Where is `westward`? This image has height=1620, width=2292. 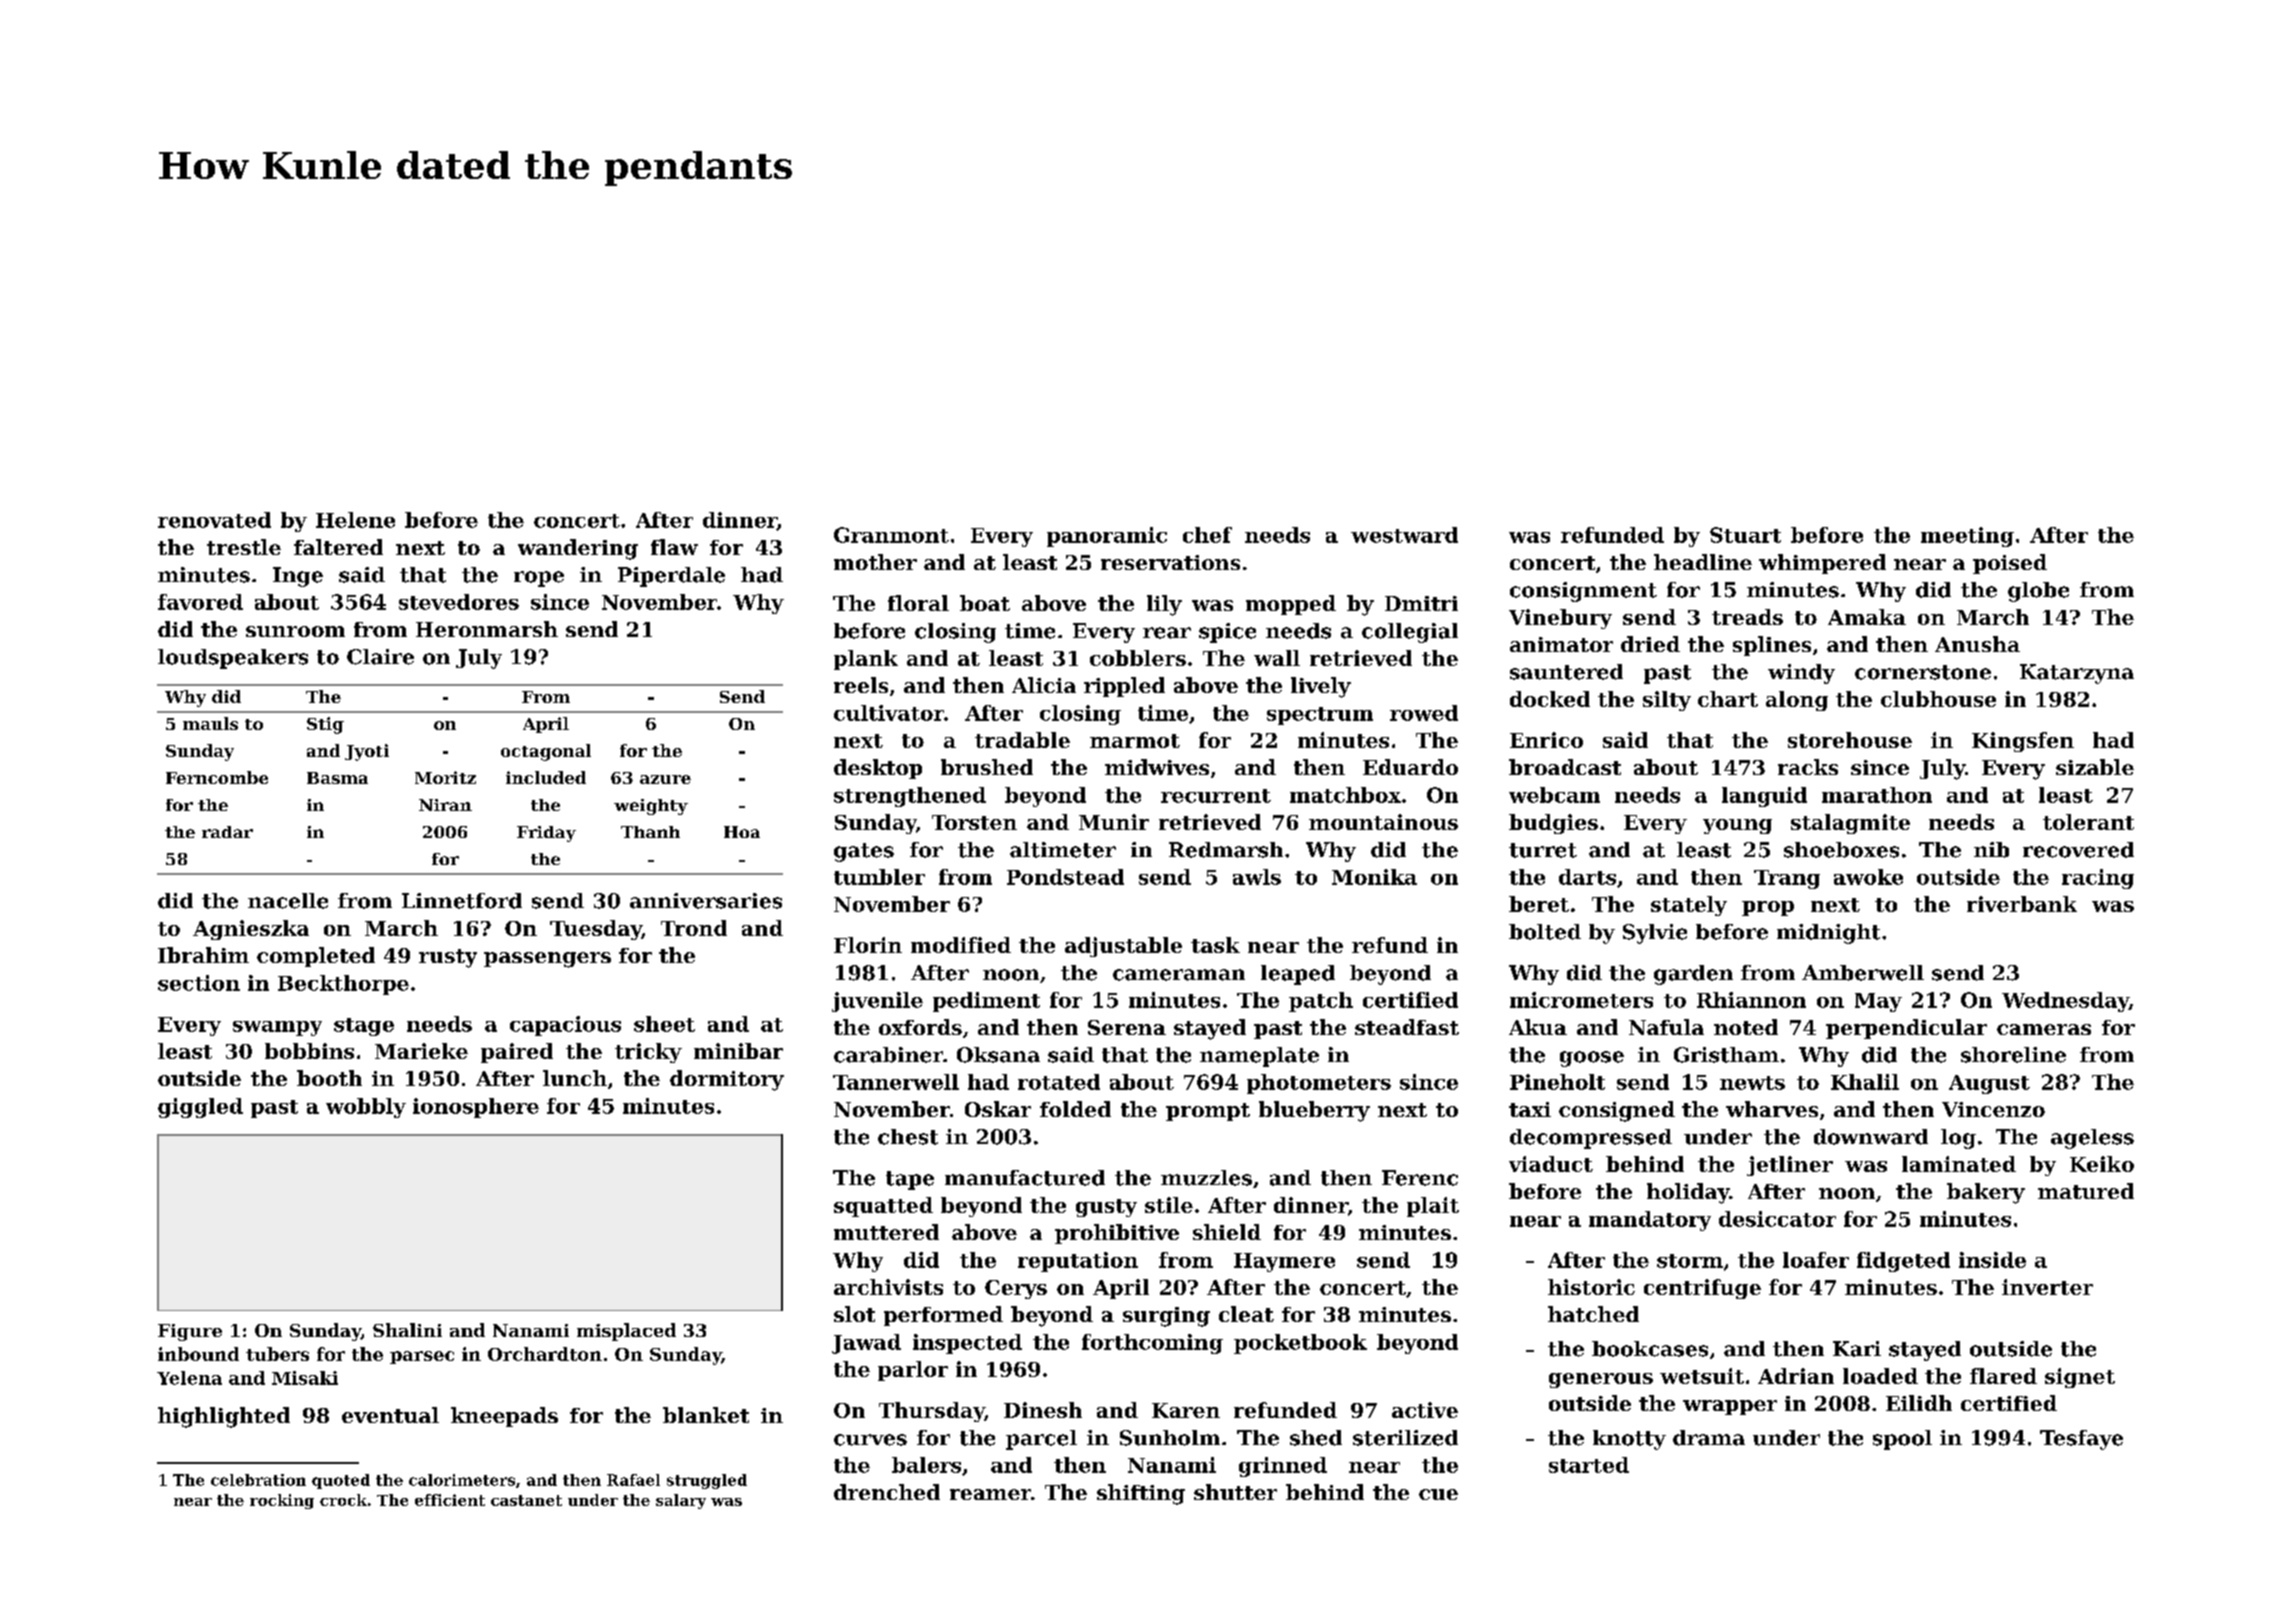
westward is located at coordinates (1404, 535).
